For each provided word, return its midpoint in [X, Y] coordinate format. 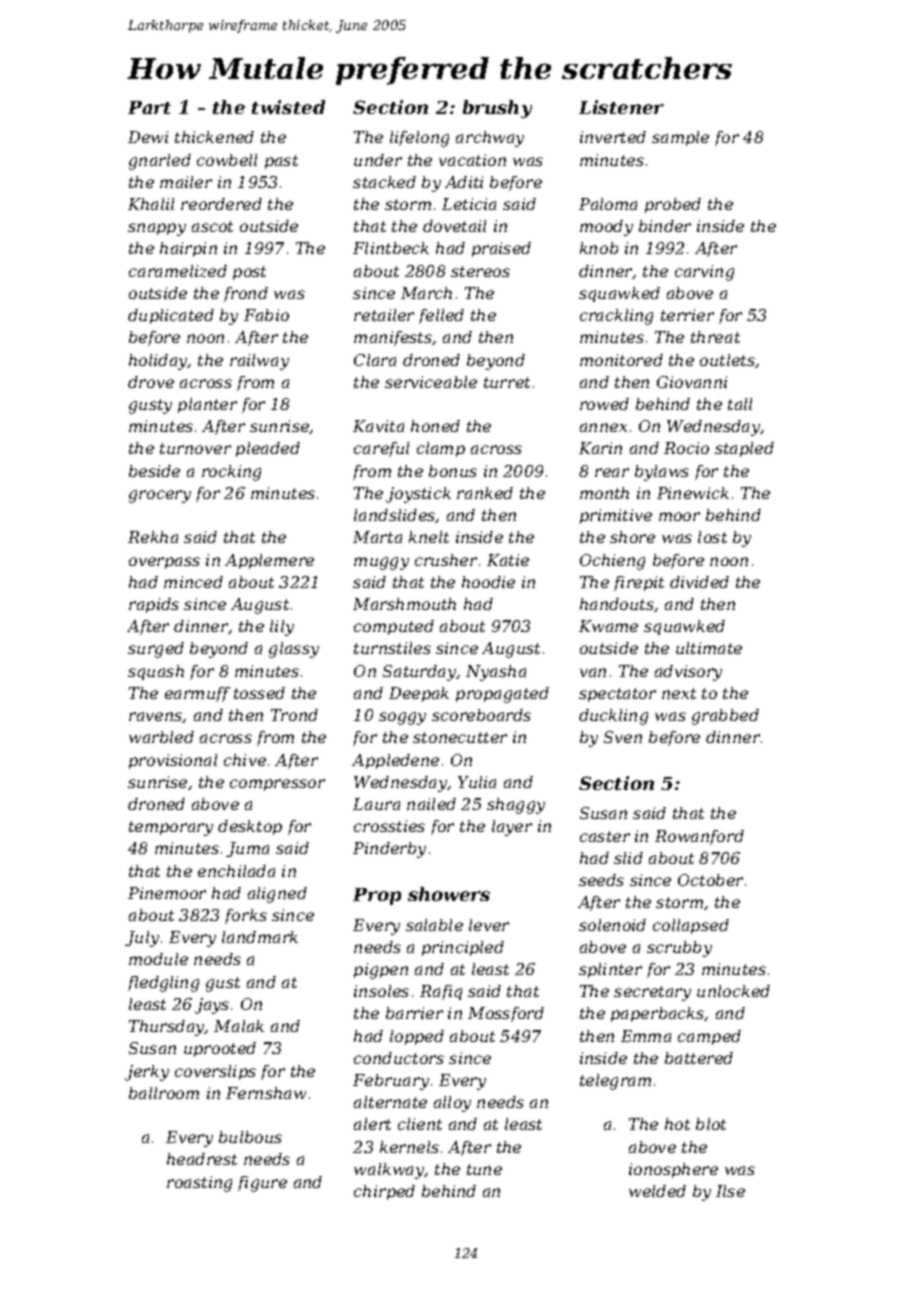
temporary [171, 828]
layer [512, 828]
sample [680, 138]
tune [484, 1169]
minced [193, 582]
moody [606, 228]
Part [149, 107]
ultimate [709, 648]
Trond [294, 715]
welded [657, 1191]
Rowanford [699, 837]
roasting [199, 1184]
